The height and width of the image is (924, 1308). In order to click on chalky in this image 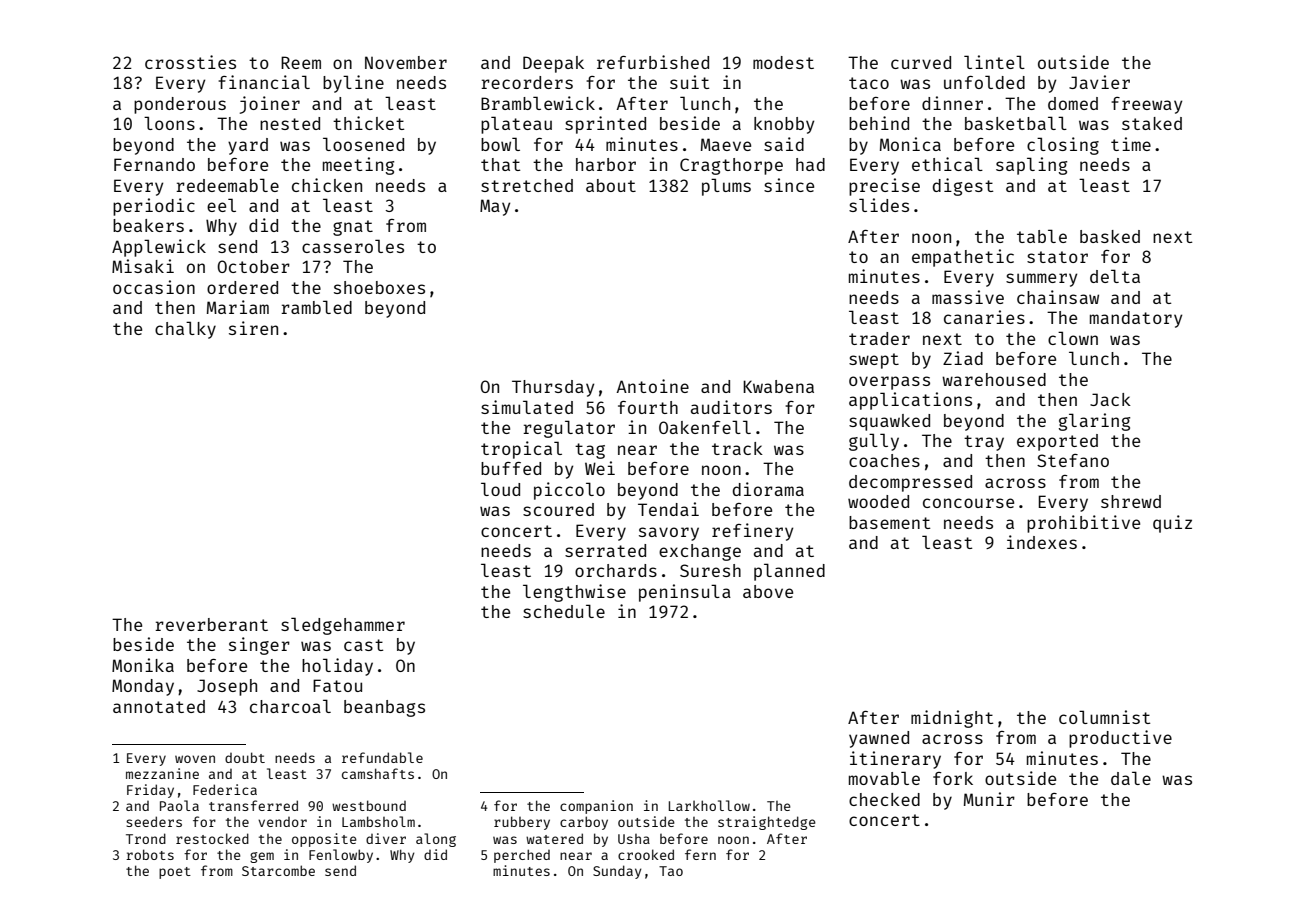, I will do `click(185, 330)`.
